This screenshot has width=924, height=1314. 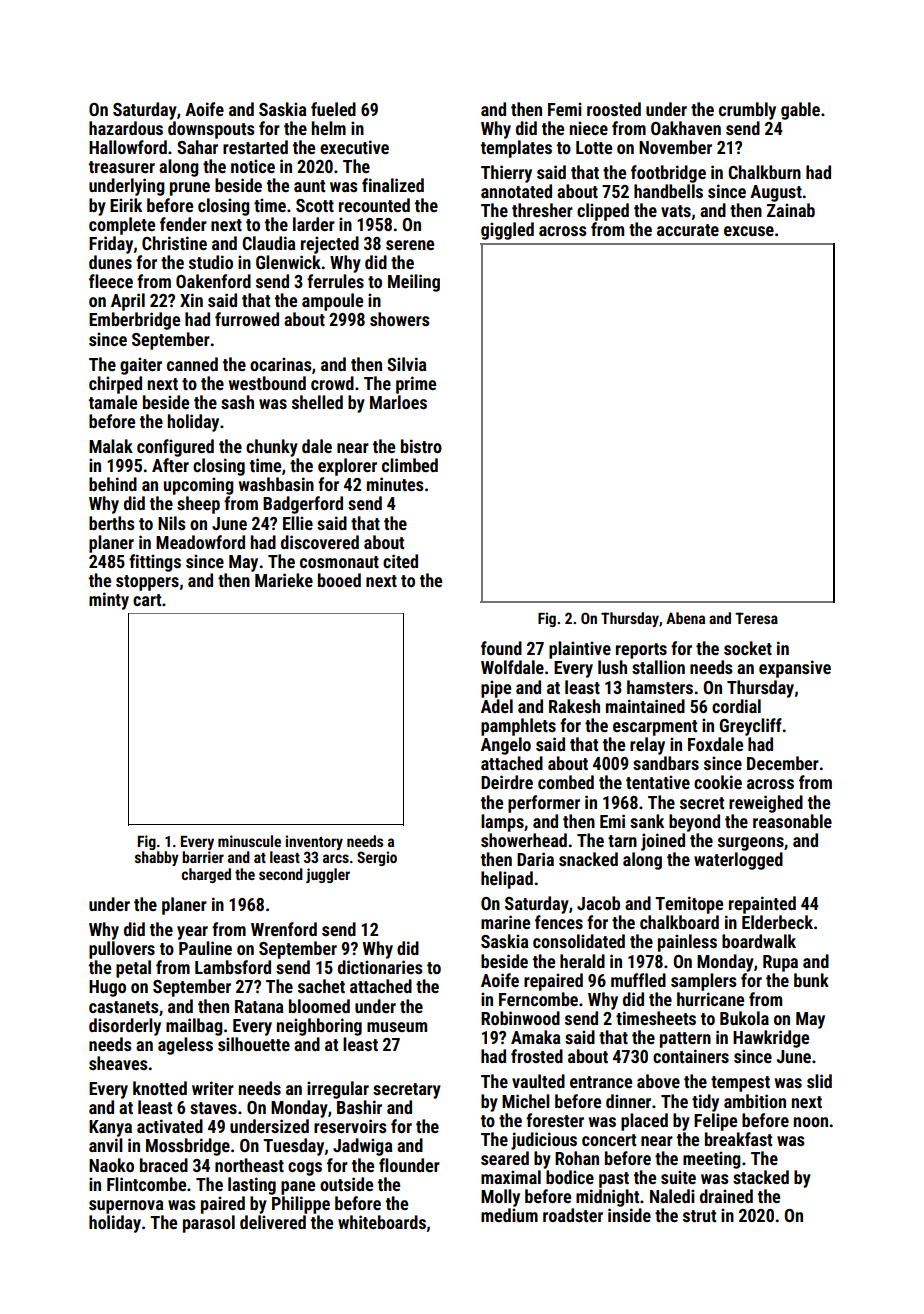 I want to click on supernova, so click(x=126, y=1207).
